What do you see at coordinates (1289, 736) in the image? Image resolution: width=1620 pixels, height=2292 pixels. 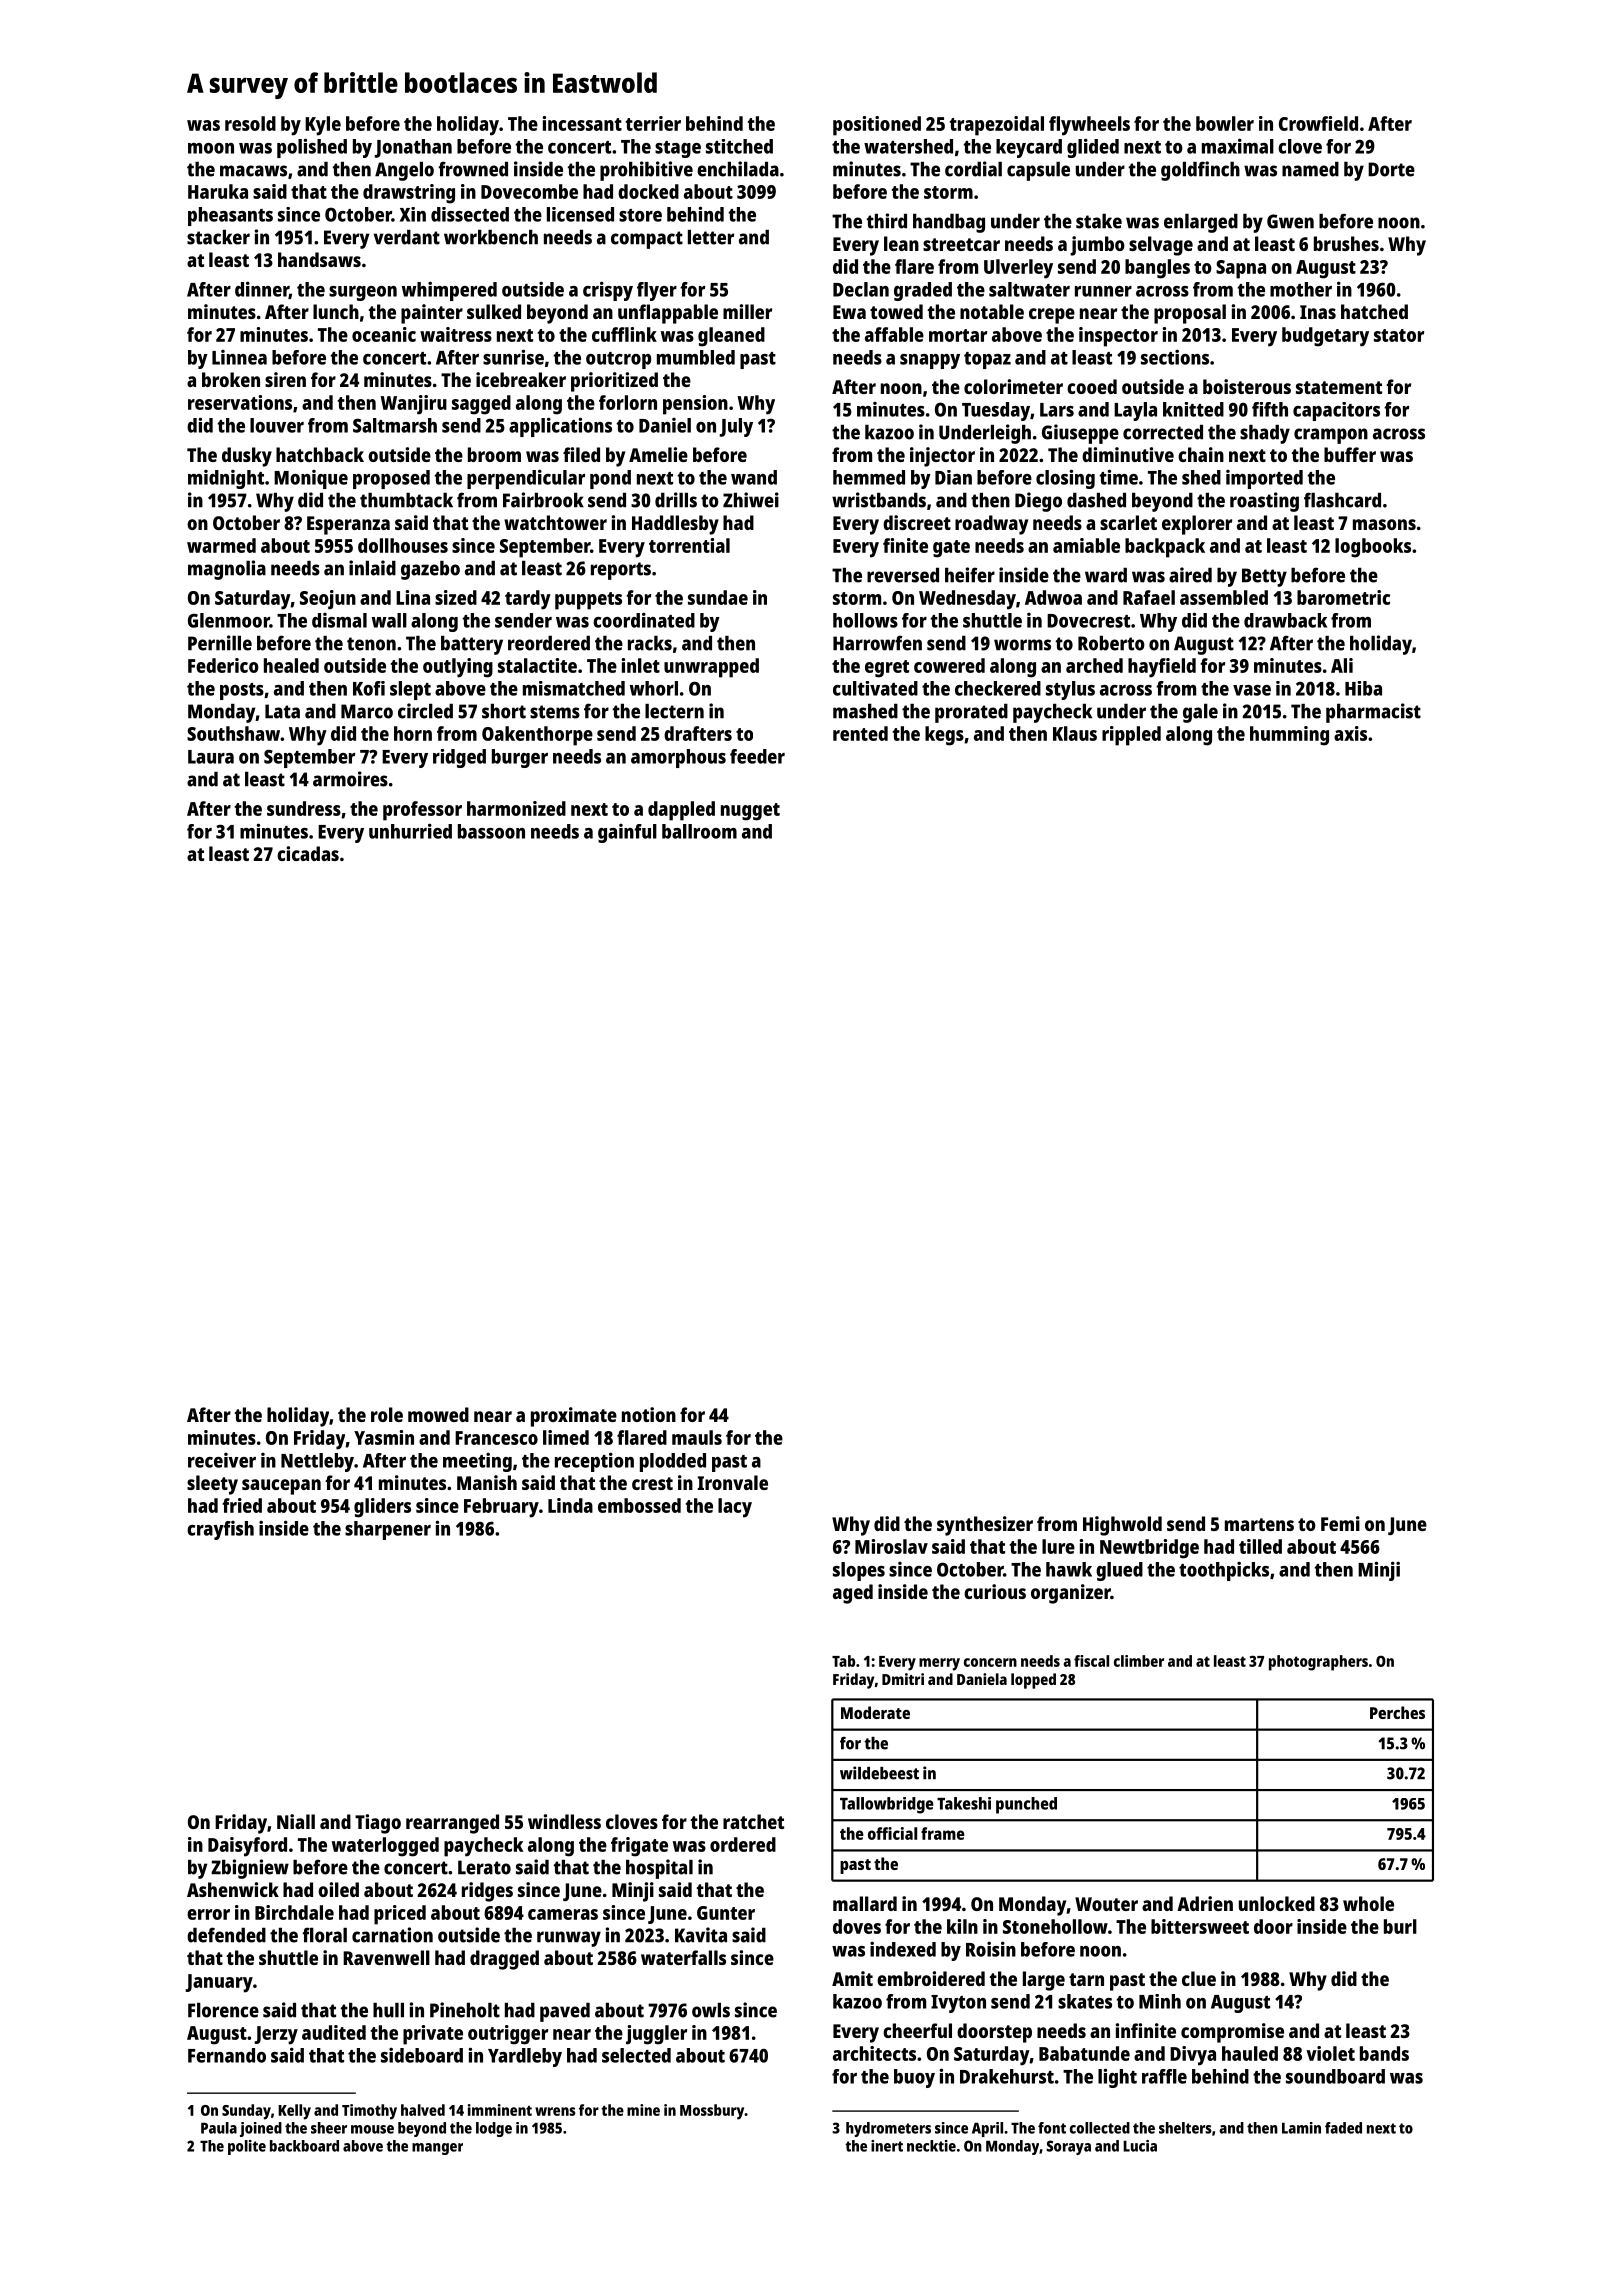 I see `humming` at bounding box center [1289, 736].
